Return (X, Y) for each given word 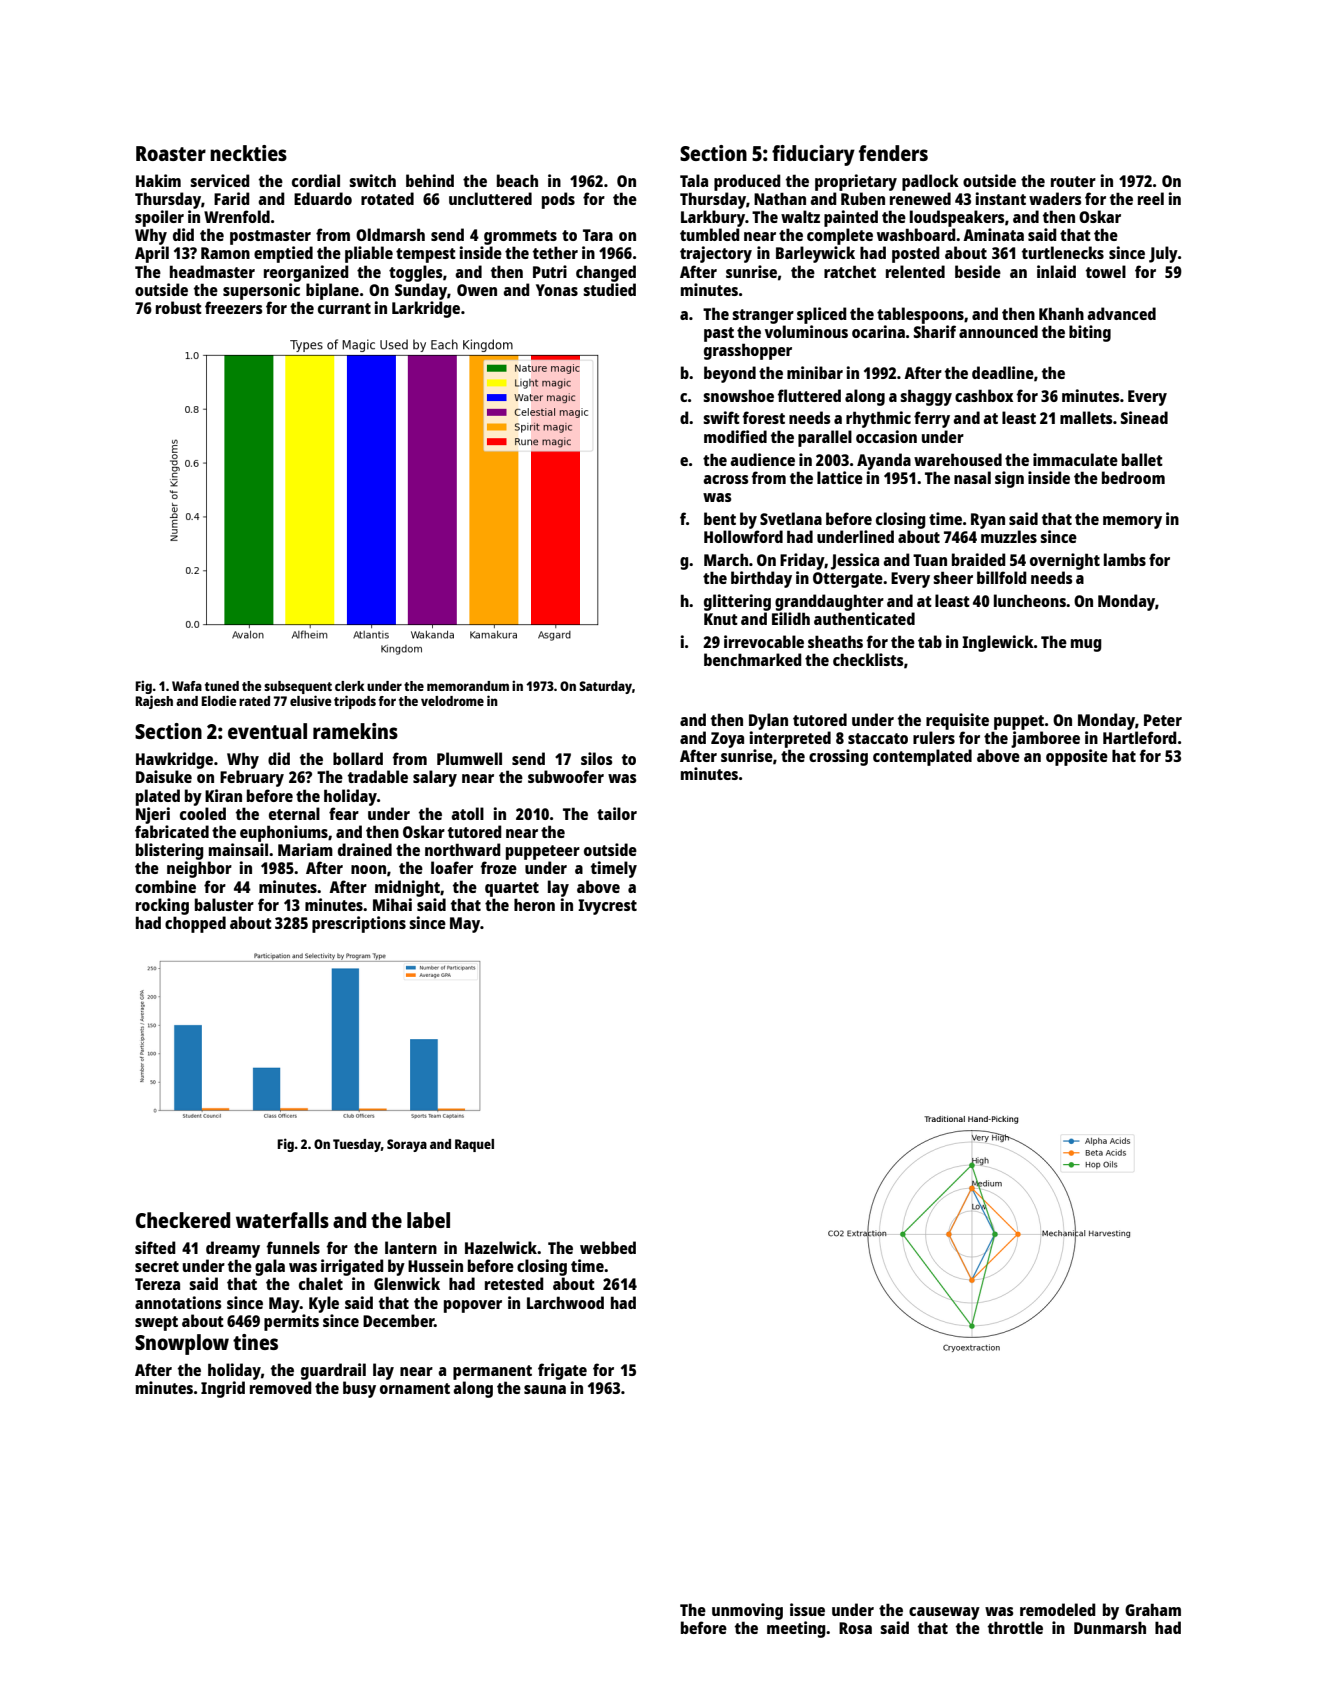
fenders (893, 153)
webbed (608, 1247)
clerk (350, 686)
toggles (416, 273)
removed (281, 1387)
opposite (1077, 757)
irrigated (352, 1267)
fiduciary (813, 155)
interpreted (790, 739)
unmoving (747, 1611)
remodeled (1058, 1609)
